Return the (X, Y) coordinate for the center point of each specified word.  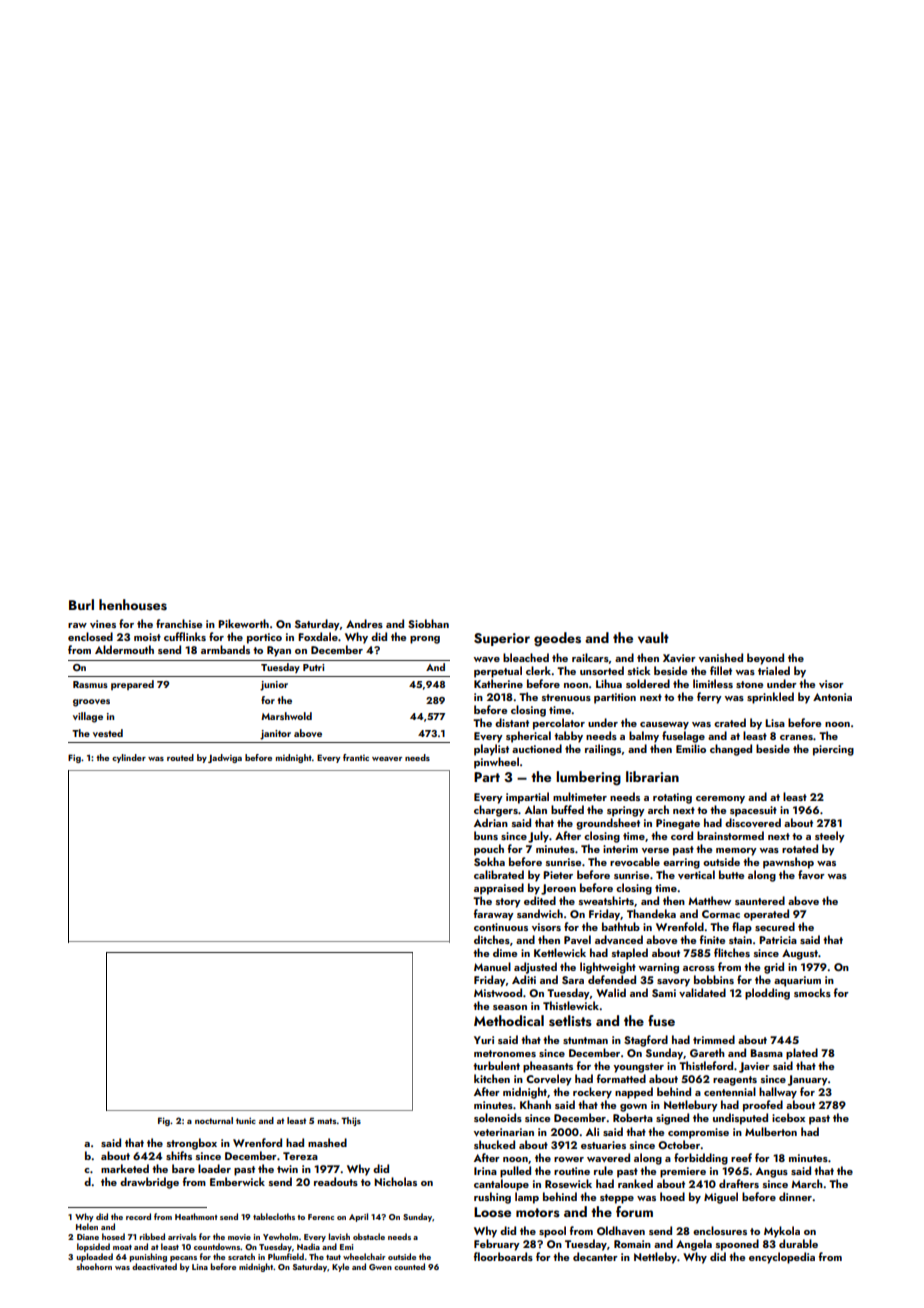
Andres (364, 623)
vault (653, 638)
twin (287, 1169)
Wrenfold (680, 926)
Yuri (484, 1040)
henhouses (133, 605)
